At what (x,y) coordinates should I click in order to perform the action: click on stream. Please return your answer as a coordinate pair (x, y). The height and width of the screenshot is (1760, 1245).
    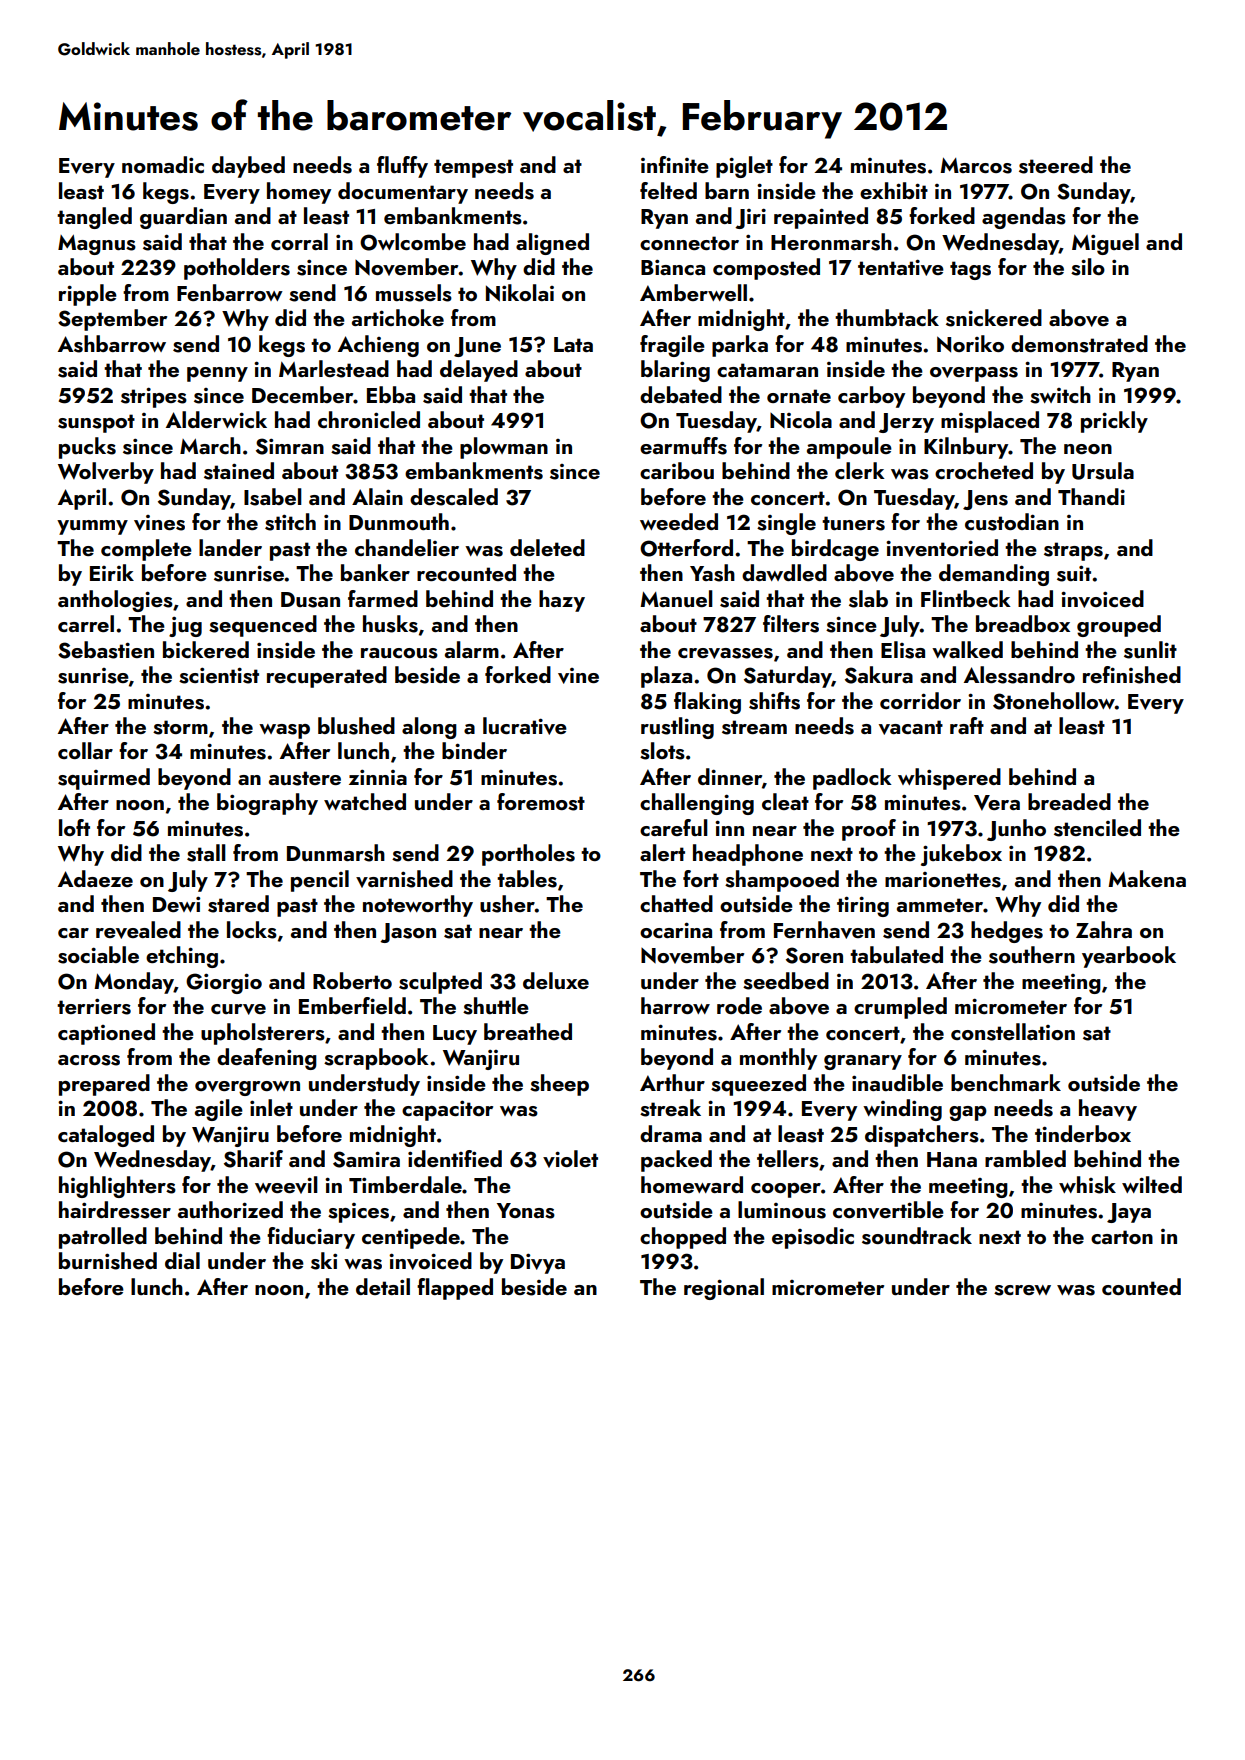
    Looking at the image, I should click on (754, 727).
